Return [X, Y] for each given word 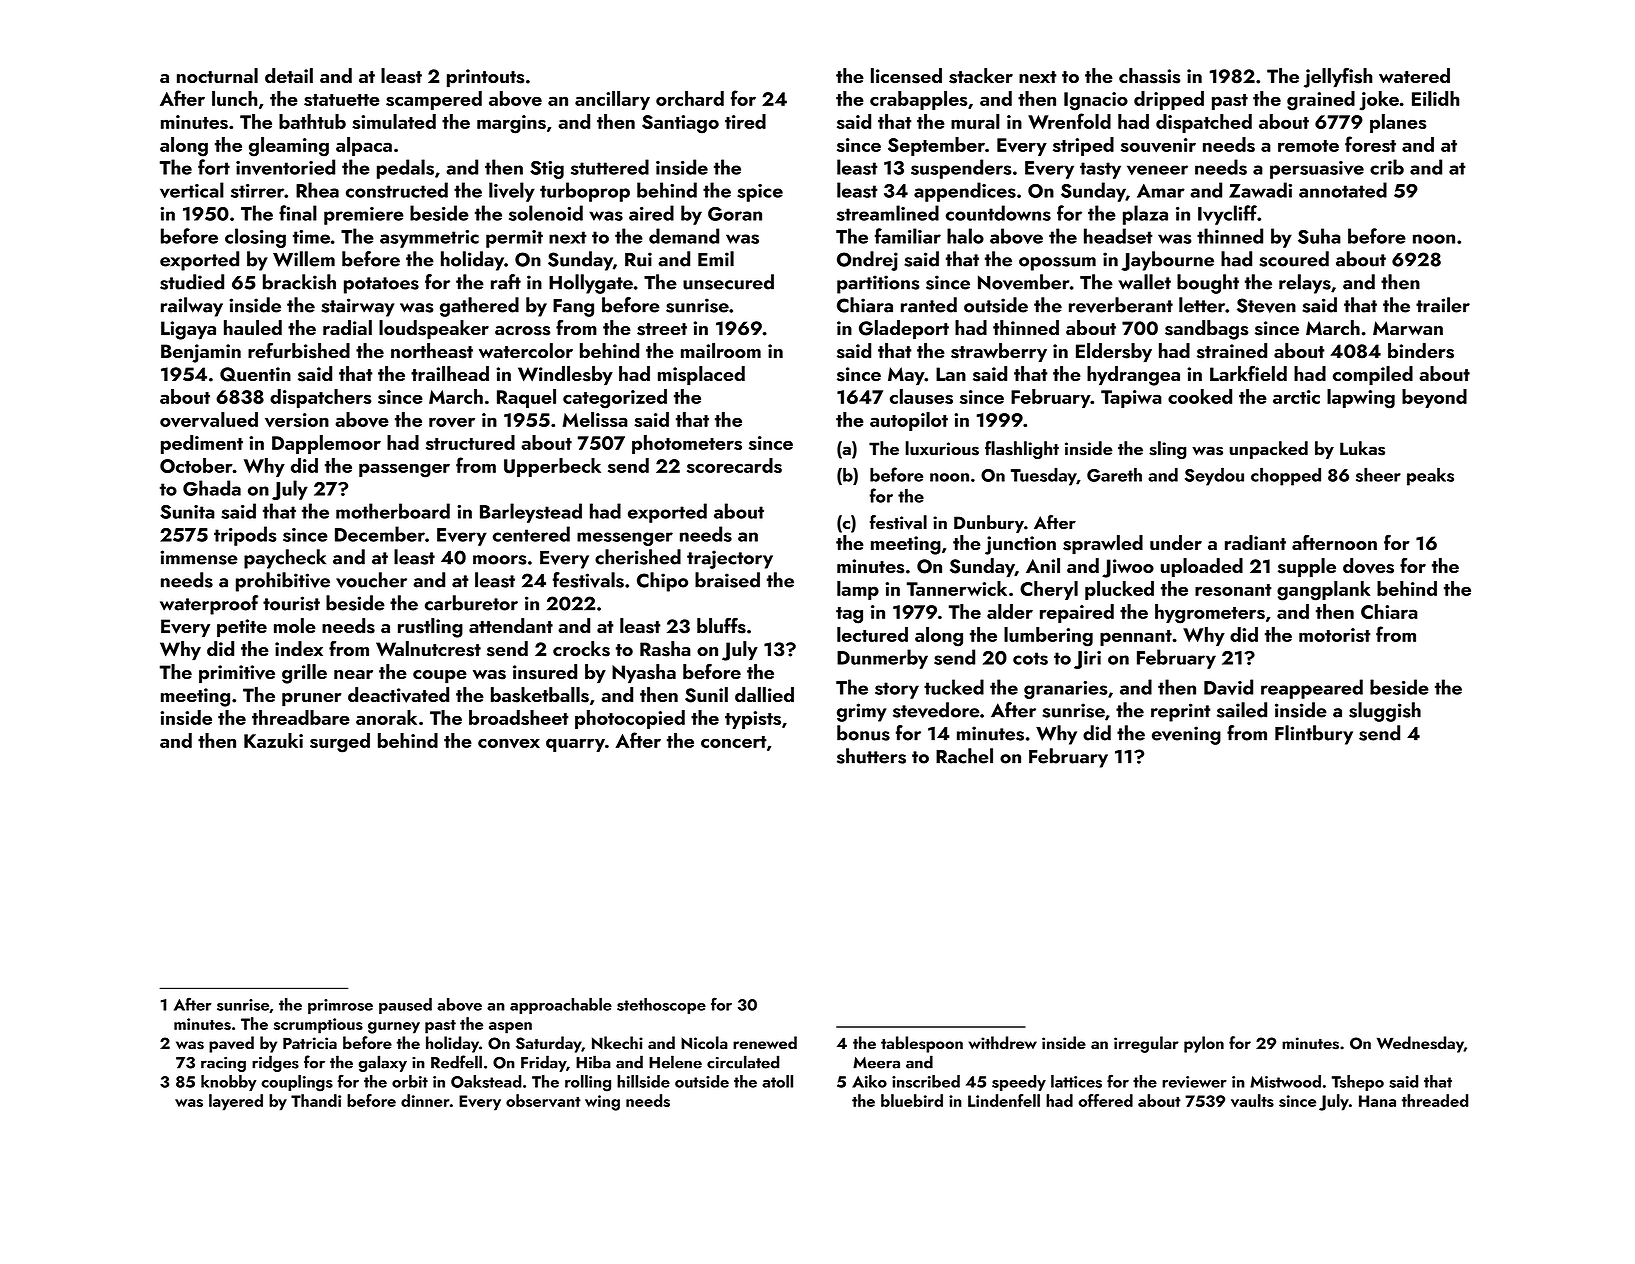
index [299, 648]
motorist [1335, 635]
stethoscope [661, 1006]
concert [734, 742]
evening [1186, 735]
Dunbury [989, 524]
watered [1414, 75]
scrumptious [318, 1026]
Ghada [212, 488]
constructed [397, 190]
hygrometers [1210, 614]
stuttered [610, 167]
